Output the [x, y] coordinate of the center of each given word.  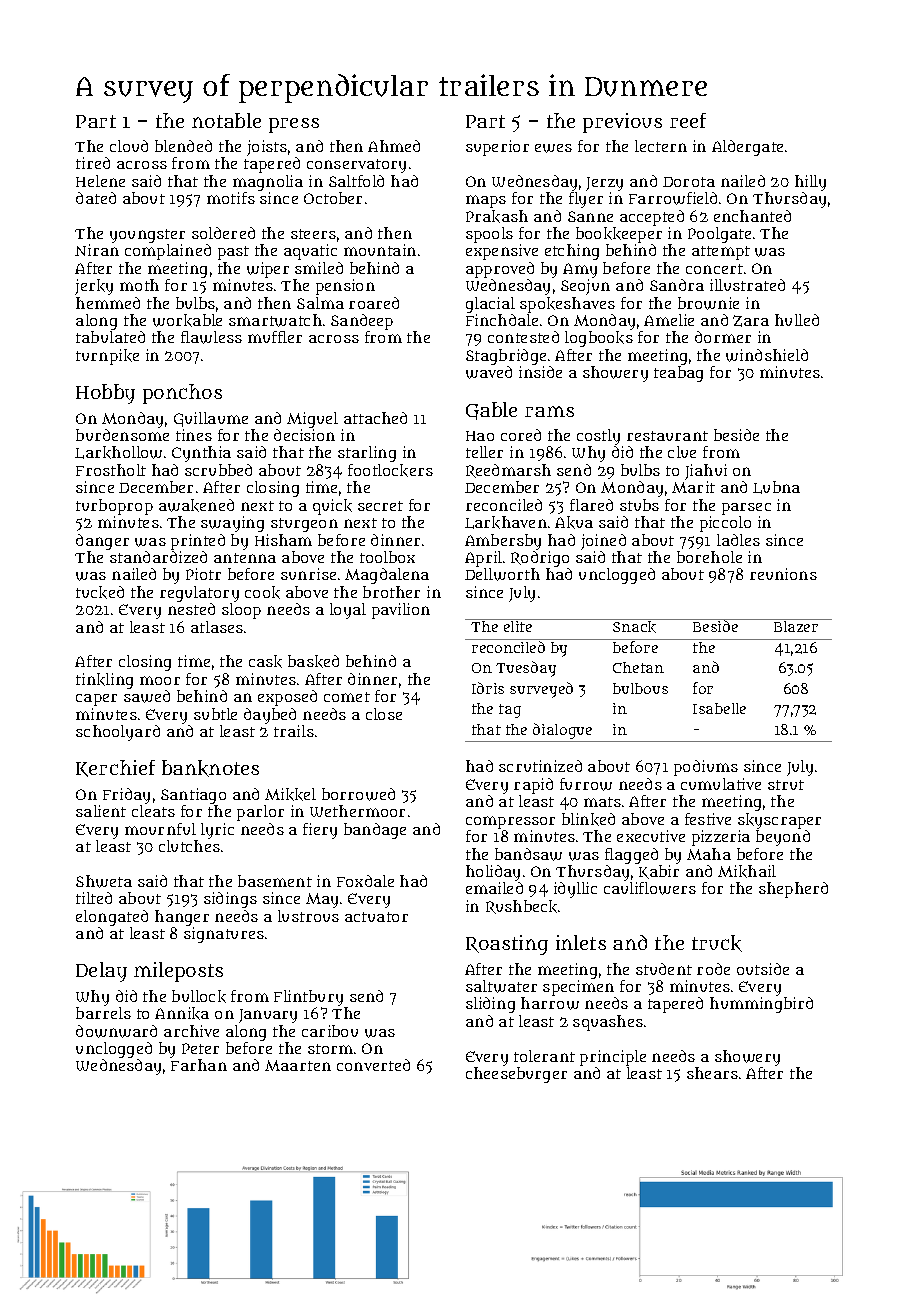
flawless [211, 337]
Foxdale [365, 881]
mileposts [178, 972]
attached [375, 418]
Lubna [776, 487]
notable [226, 120]
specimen [578, 988]
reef [688, 120]
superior [497, 148]
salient [101, 811]
